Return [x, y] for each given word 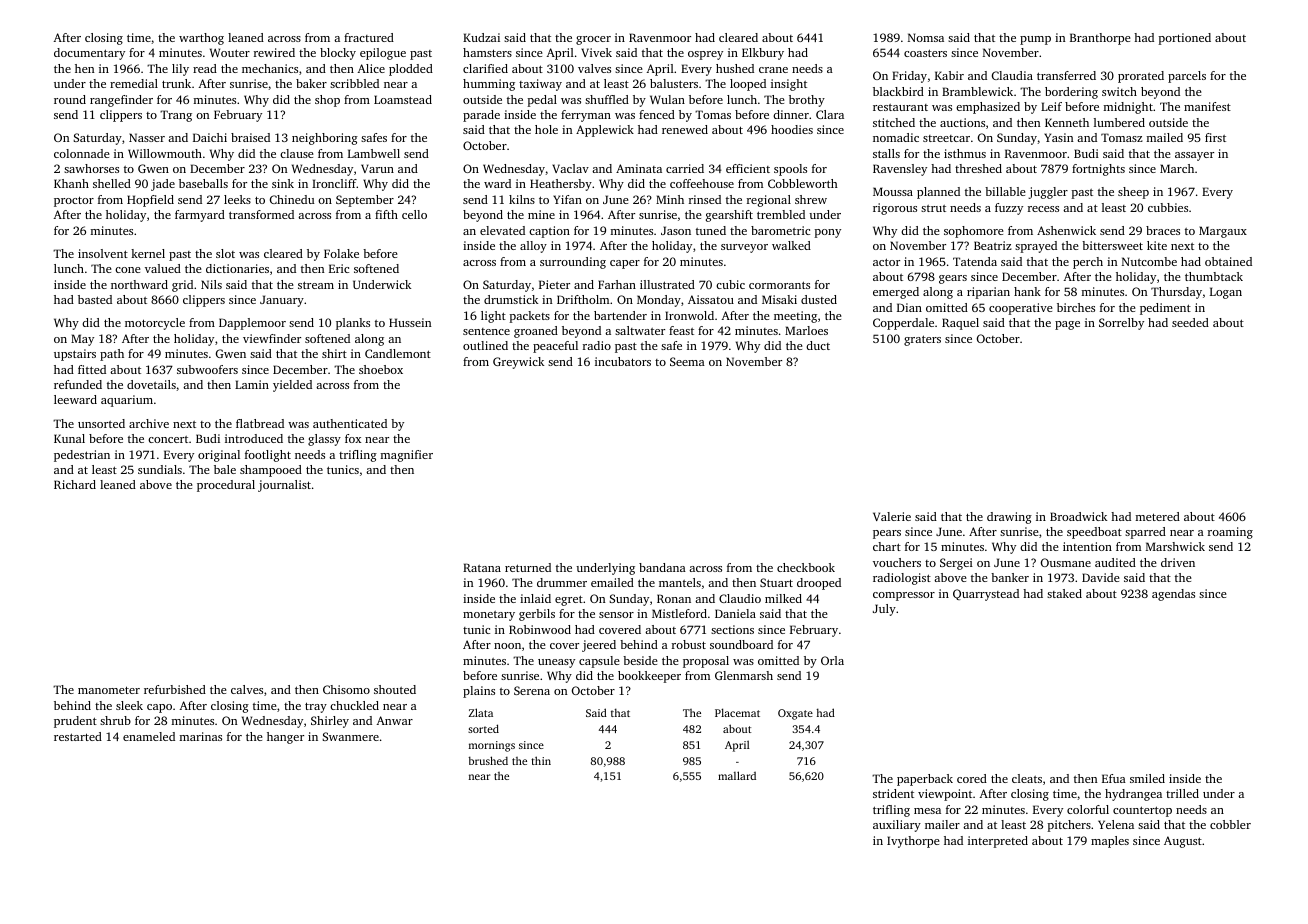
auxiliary [897, 826]
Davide [1101, 577]
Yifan [567, 199]
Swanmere [350, 736]
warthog [201, 39]
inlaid [535, 598]
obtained [1228, 261]
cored [972, 778]
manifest [1207, 106]
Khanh [71, 183]
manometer [109, 690]
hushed [735, 68]
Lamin [252, 384]
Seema [687, 361]
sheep [1133, 193]
